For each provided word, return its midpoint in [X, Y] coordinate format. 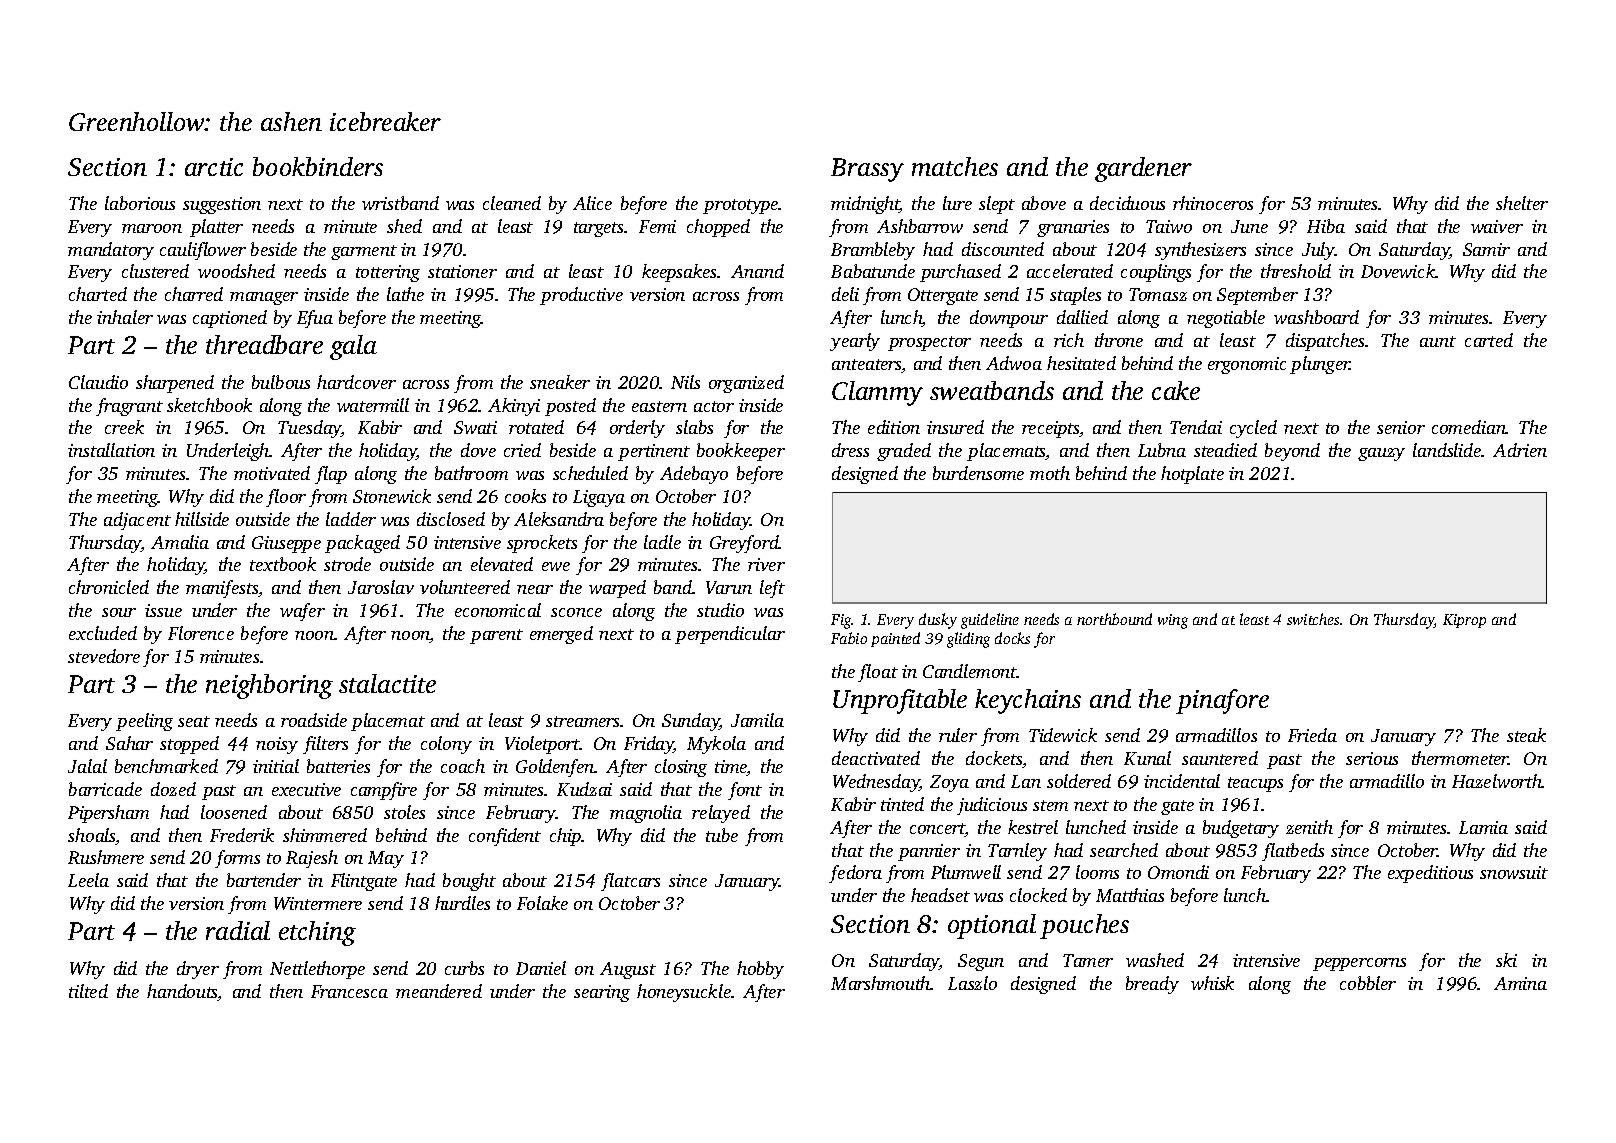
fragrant [129, 407]
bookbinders [318, 166]
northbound [1114, 619]
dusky [938, 621]
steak [1526, 735]
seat [194, 721]
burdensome [978, 473]
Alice [592, 203]
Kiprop [1464, 621]
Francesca [349, 991]
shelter [1522, 203]
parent [496, 636]
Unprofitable [900, 701]
